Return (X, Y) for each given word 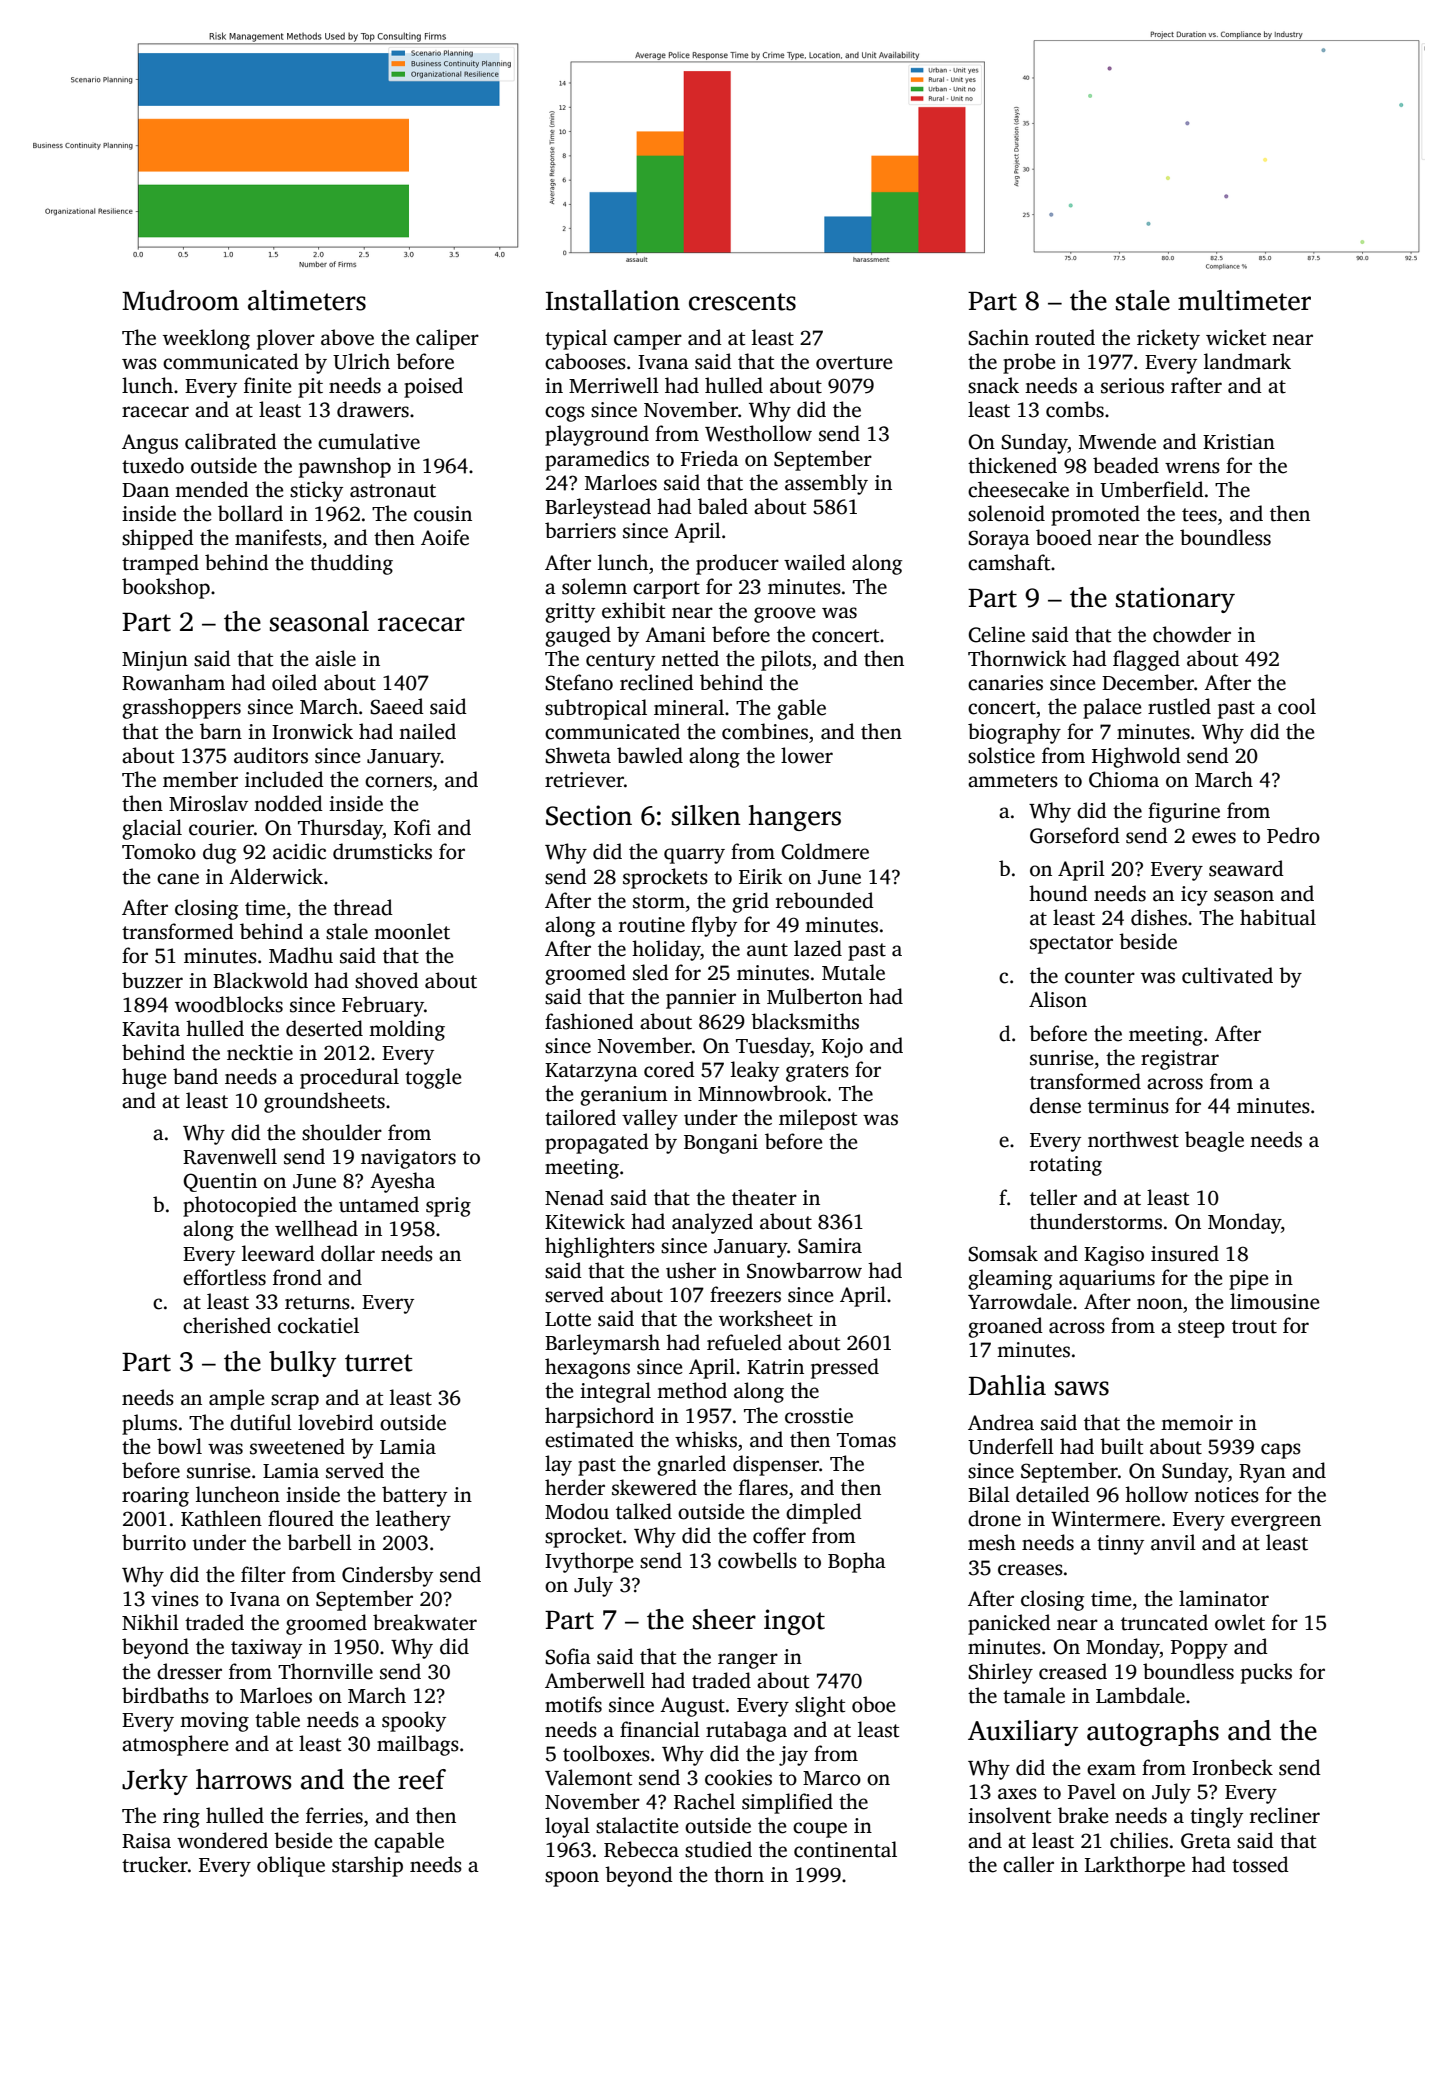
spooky (414, 1721)
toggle (433, 1078)
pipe (1249, 1280)
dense (1055, 1105)
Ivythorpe (589, 1562)
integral (615, 1392)
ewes (1214, 838)
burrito (154, 1542)
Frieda (710, 458)
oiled (294, 682)
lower (807, 755)
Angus (150, 444)
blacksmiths (805, 1021)
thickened (1012, 465)
